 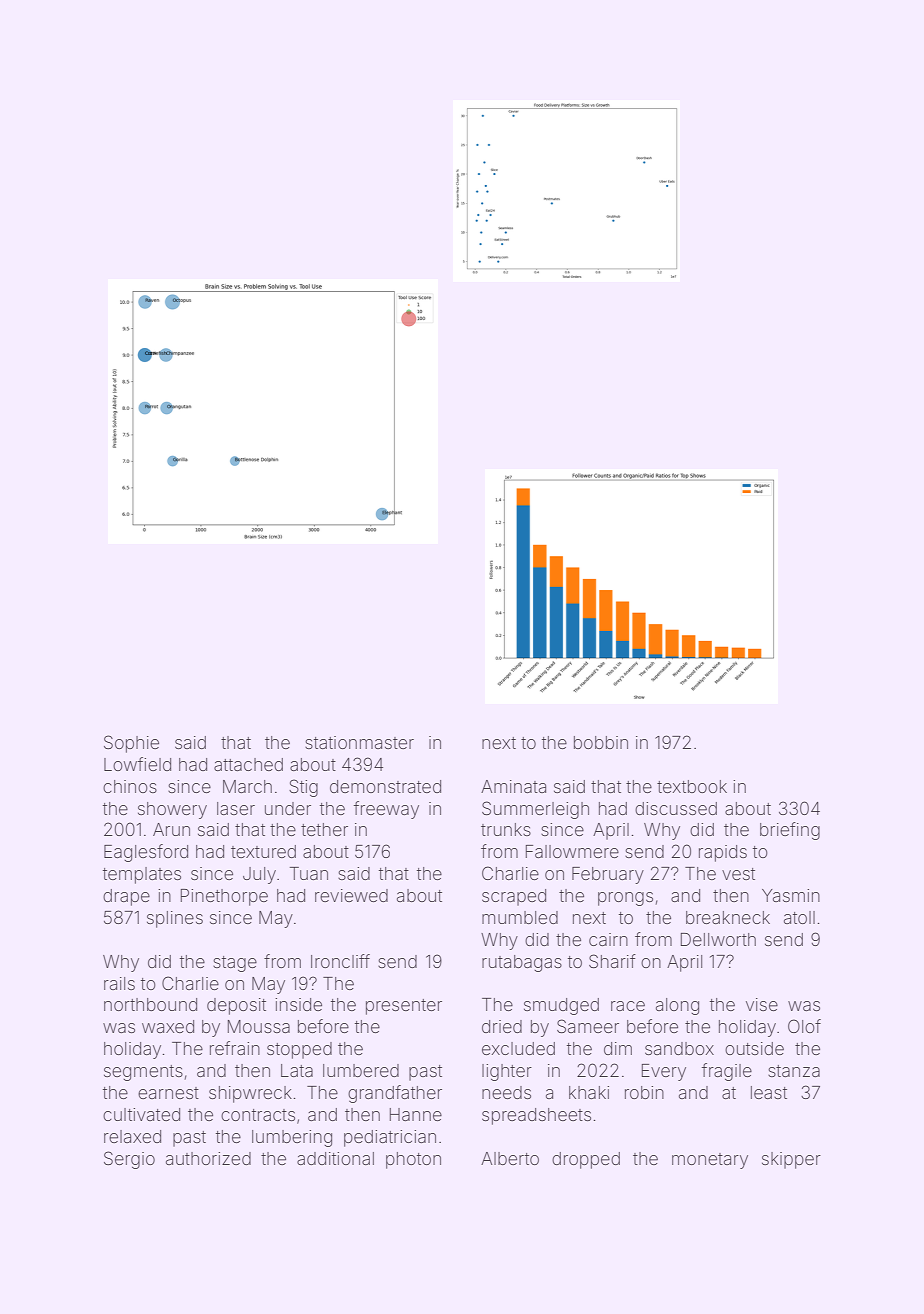 I want to click on textbook, so click(x=692, y=786).
